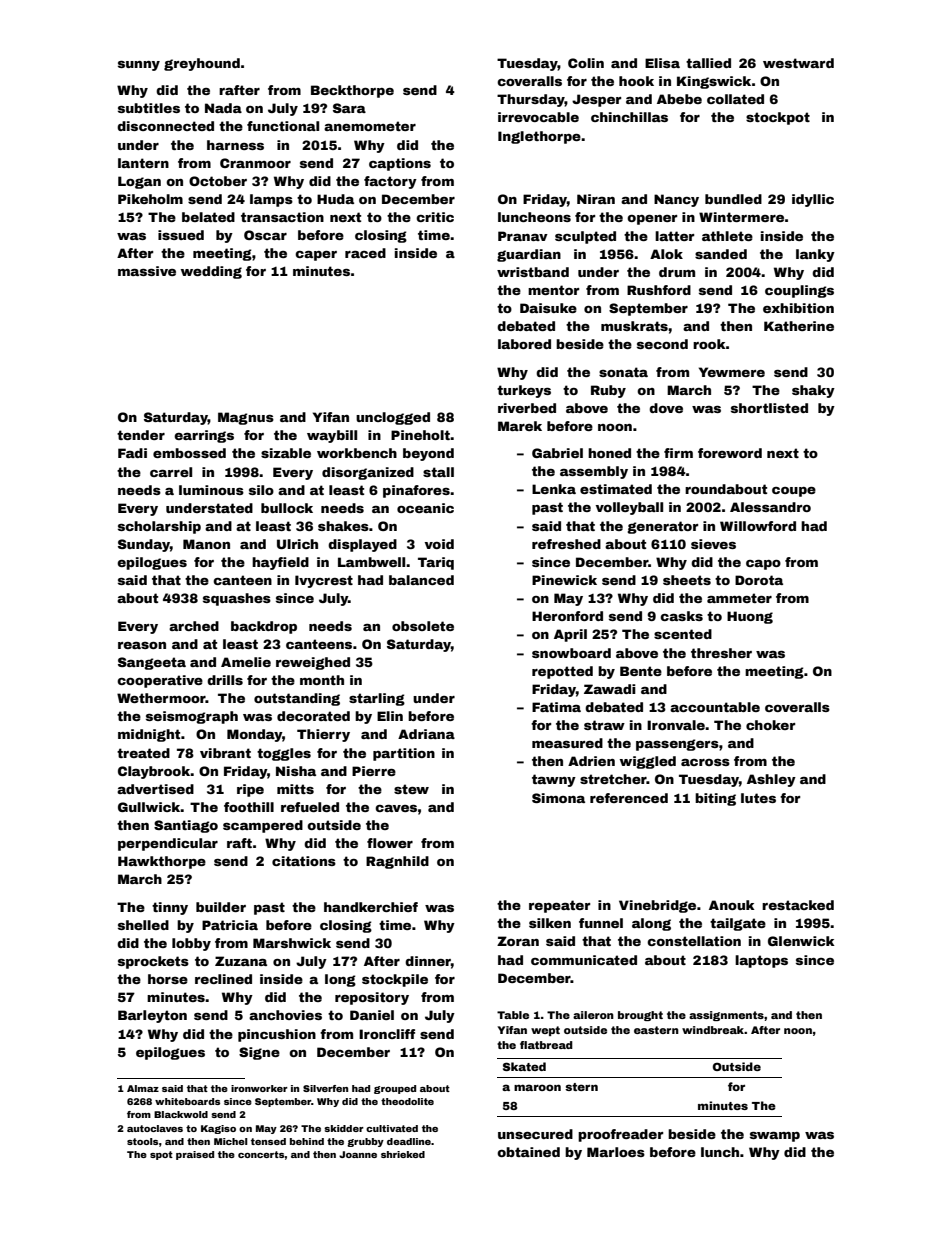 This image has height=1233, width=952. What do you see at coordinates (730, 453) in the image?
I see `foreword` at bounding box center [730, 453].
